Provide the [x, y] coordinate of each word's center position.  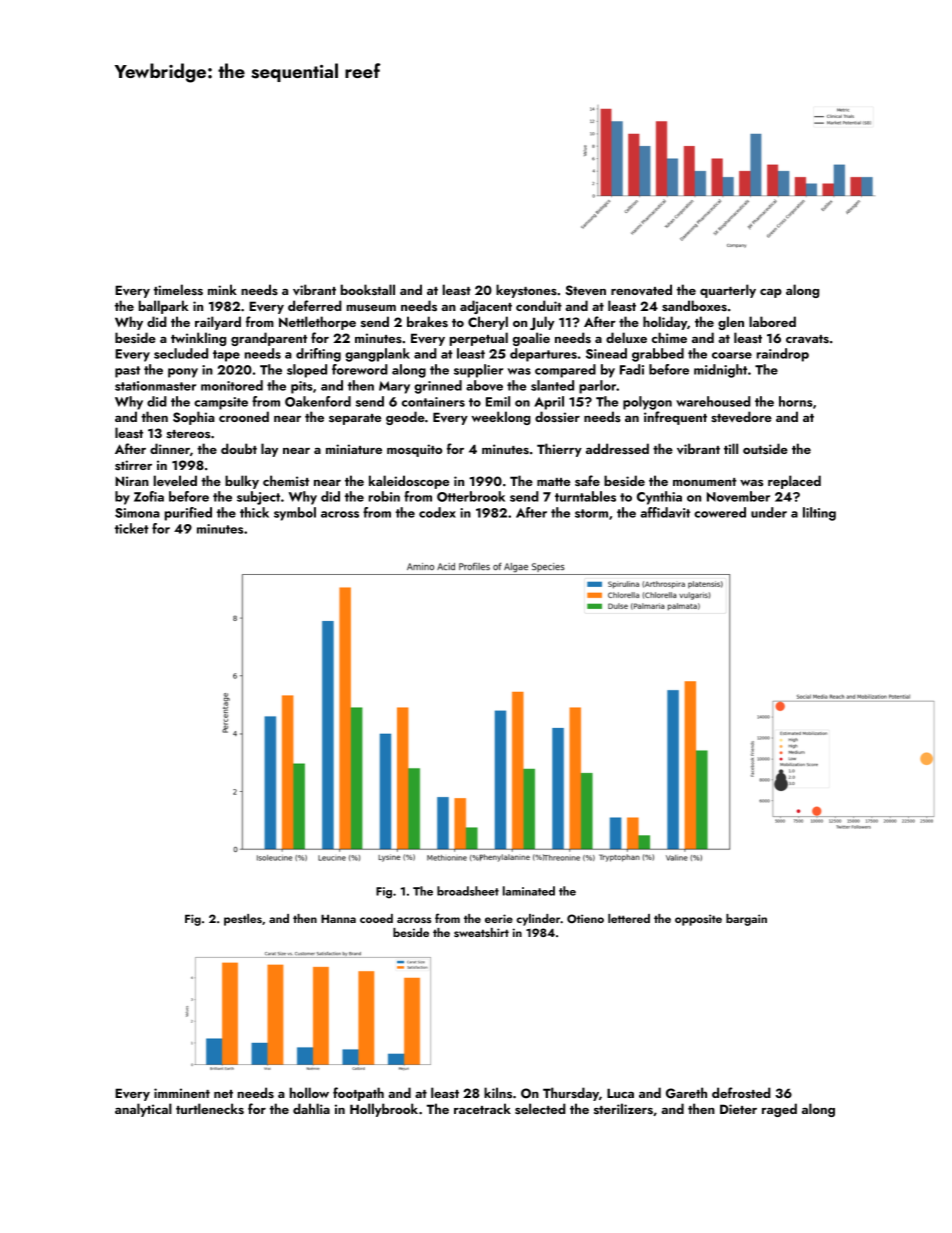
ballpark [164, 307]
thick [254, 512]
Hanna [338, 918]
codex [437, 512]
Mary [394, 387]
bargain [746, 920]
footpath [358, 1094]
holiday [665, 323]
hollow [309, 1092]
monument [705, 482]
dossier [557, 416]
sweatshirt [481, 932]
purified [188, 514]
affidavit [665, 512]
